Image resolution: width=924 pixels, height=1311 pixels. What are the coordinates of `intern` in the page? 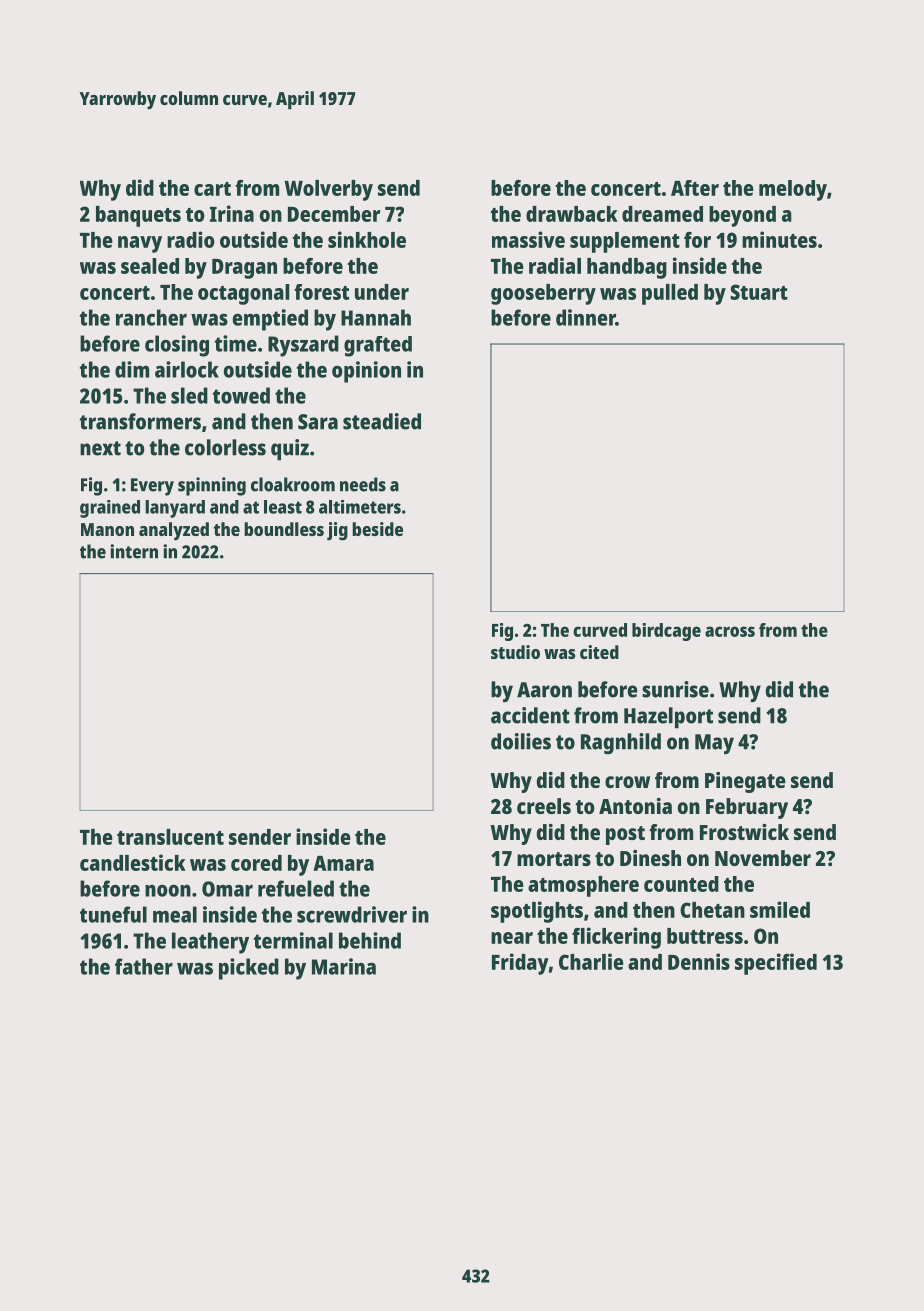 It's located at (134, 551).
